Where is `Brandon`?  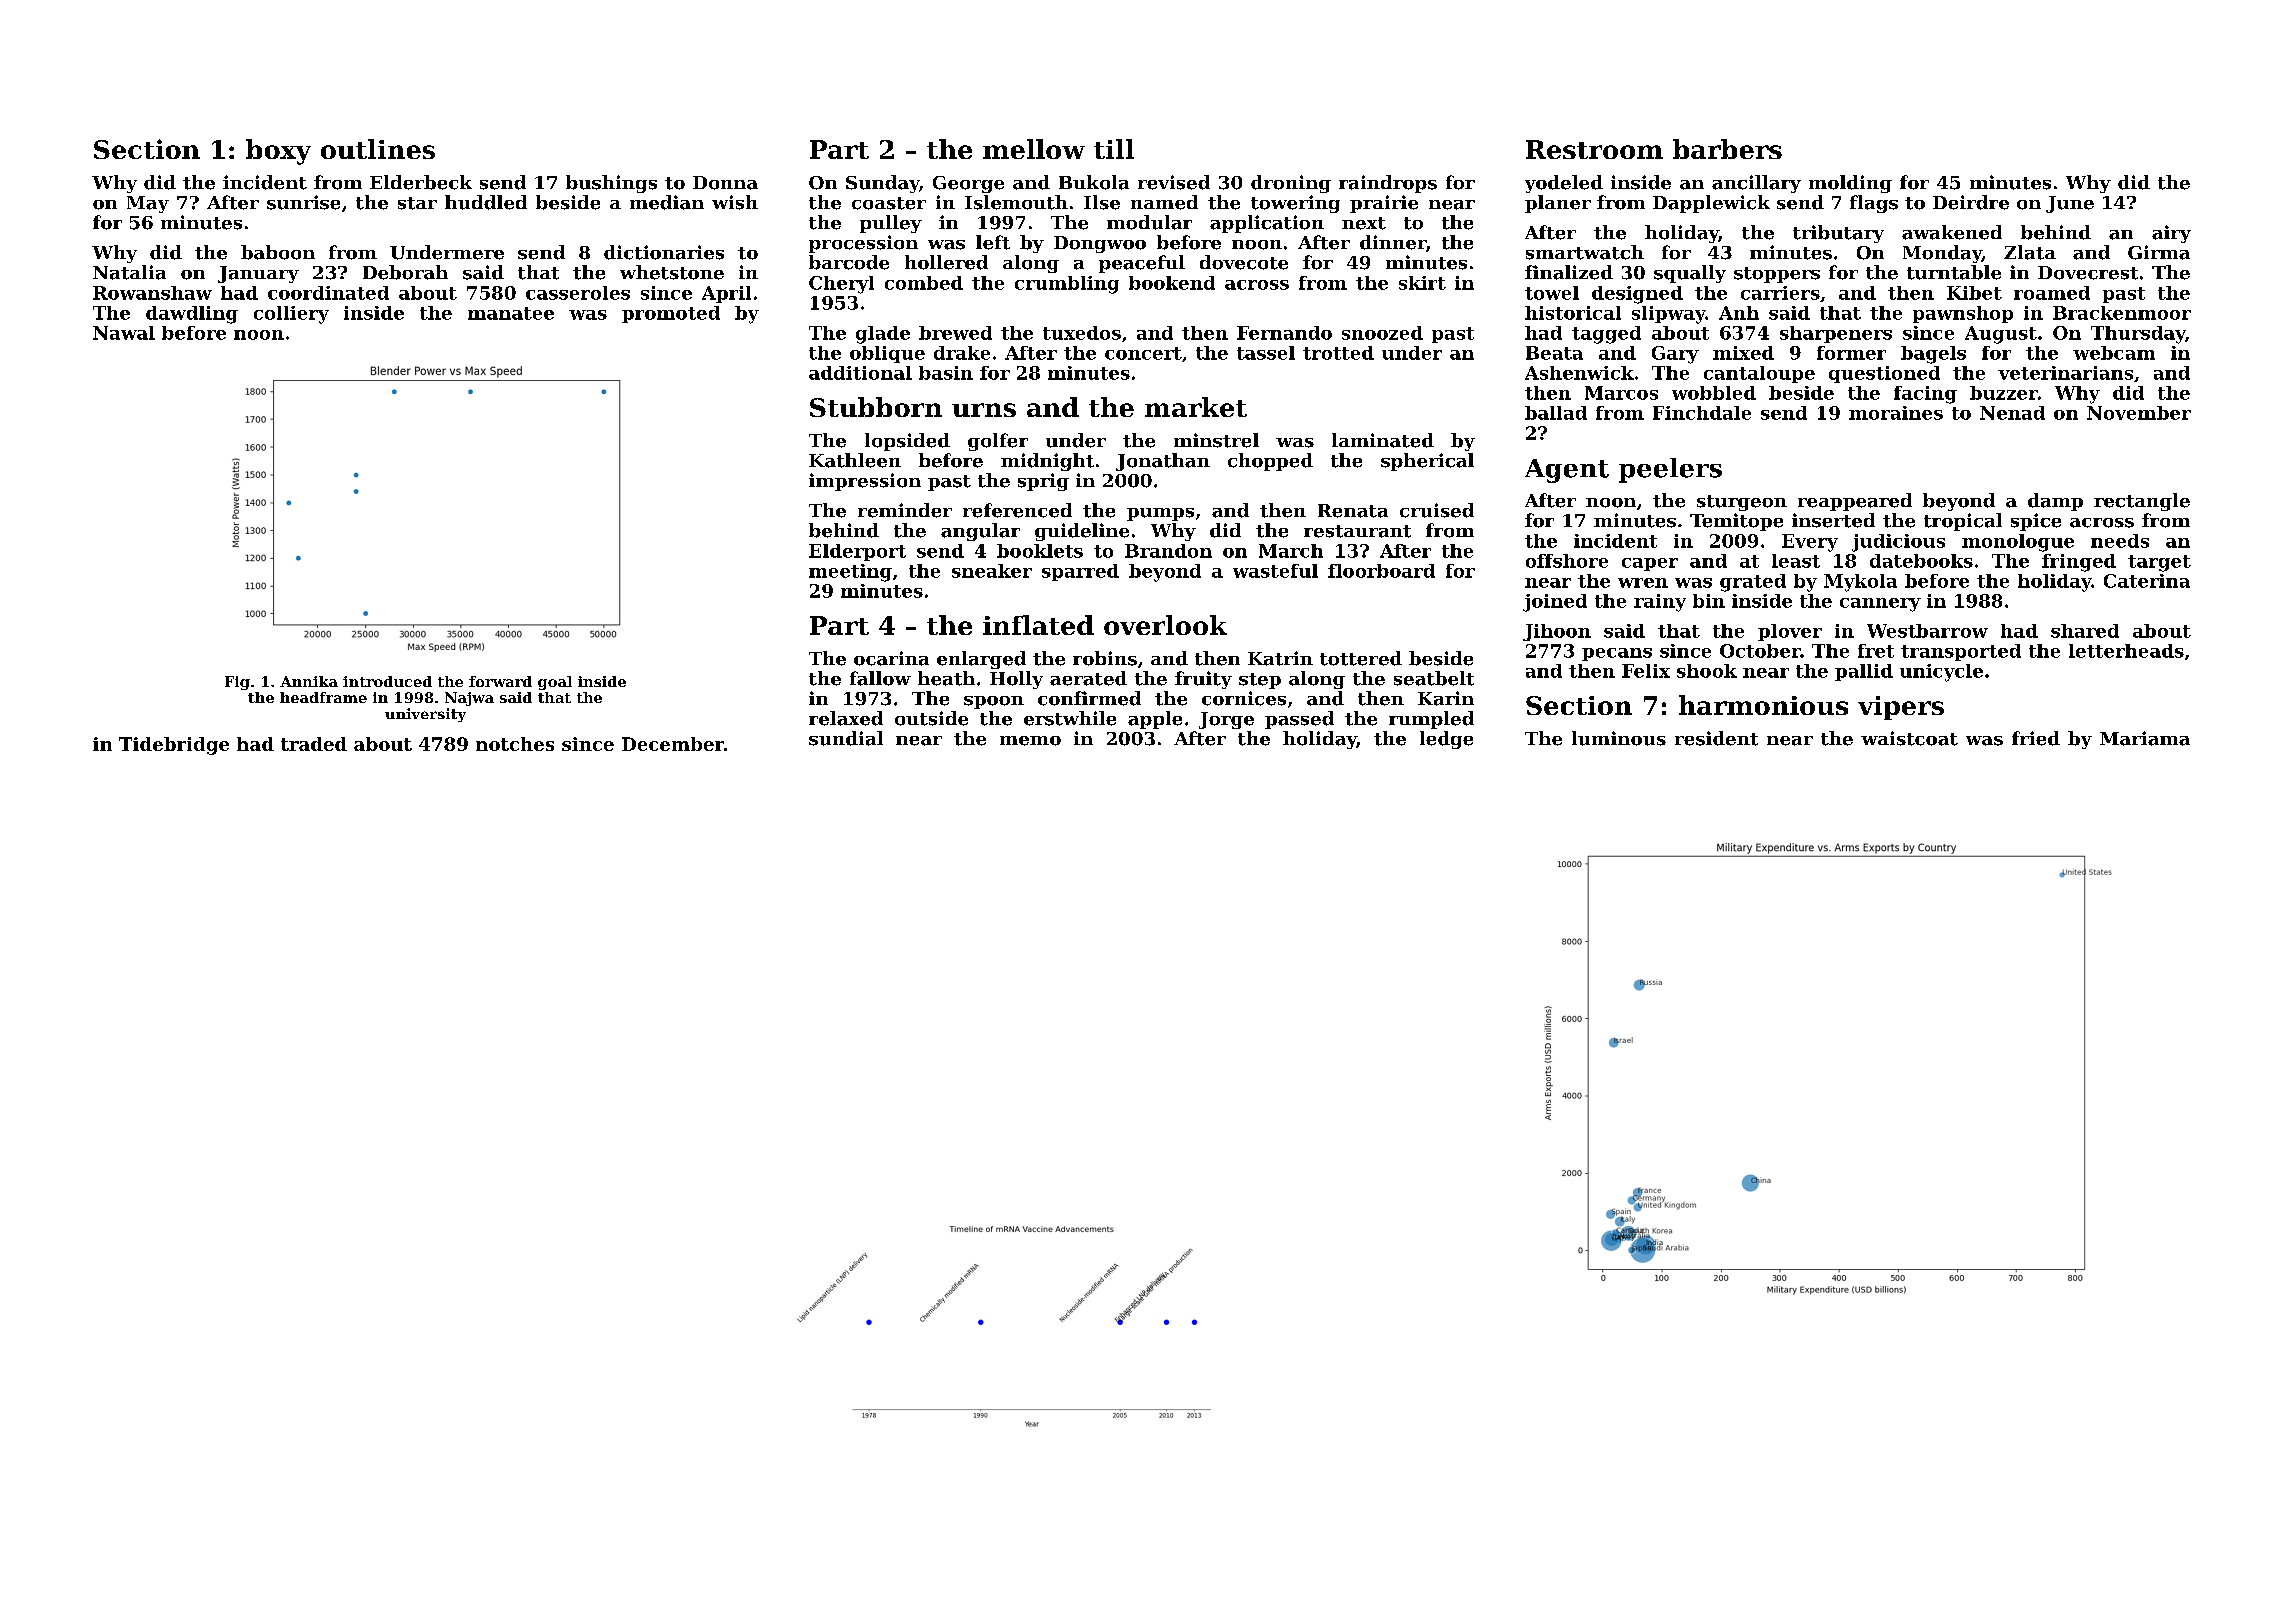
Brandon is located at coordinates (1168, 551).
